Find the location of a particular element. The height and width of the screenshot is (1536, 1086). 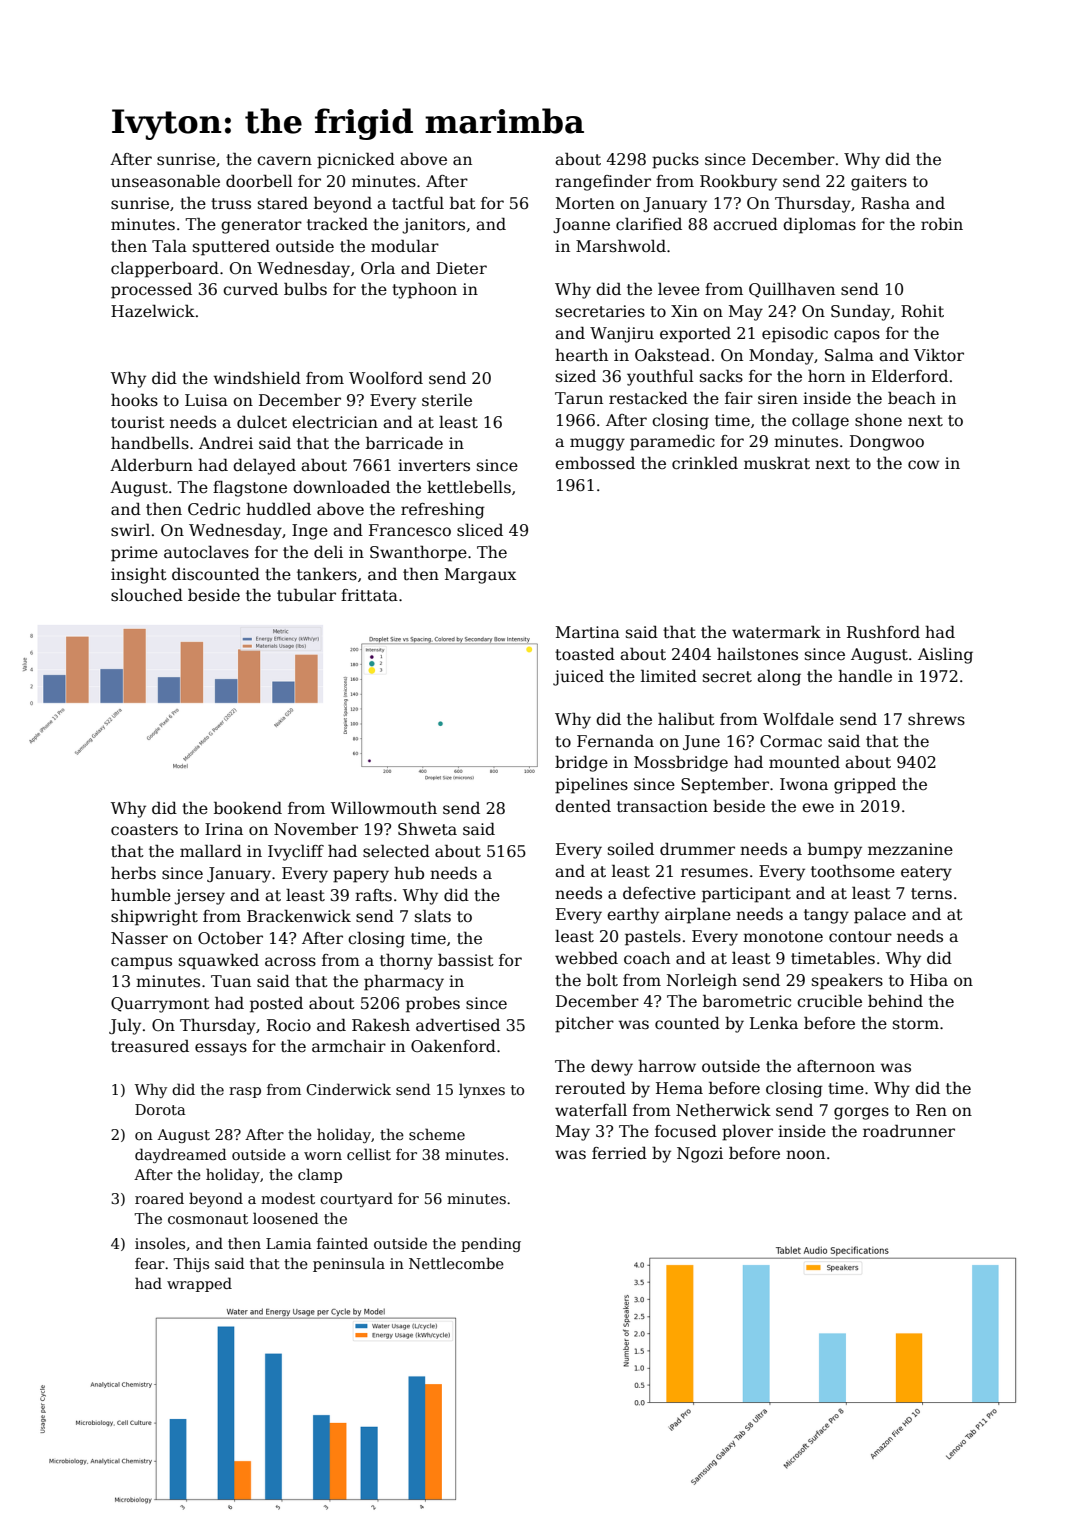

gaiters is located at coordinates (879, 183).
